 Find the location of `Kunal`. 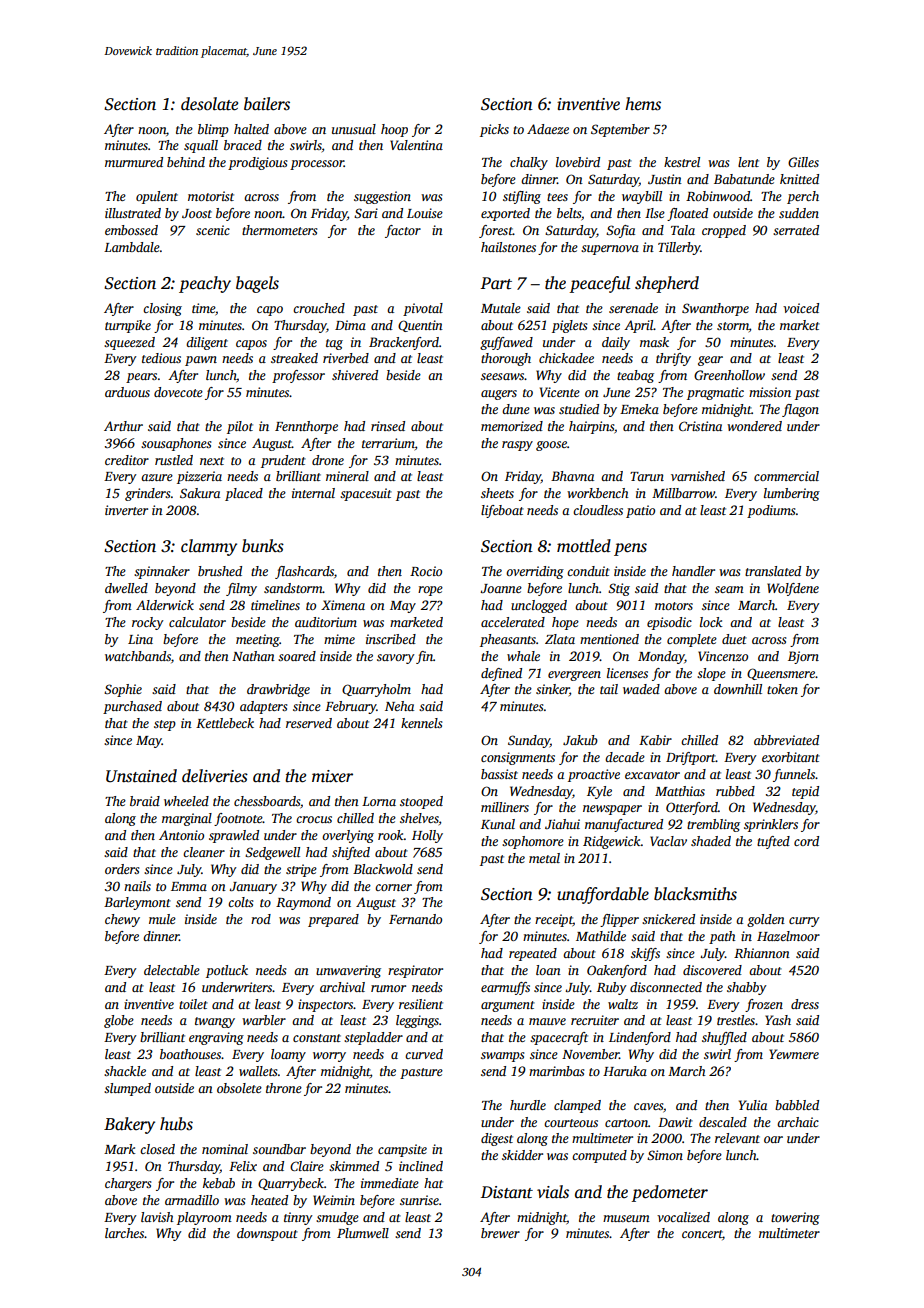

Kunal is located at coordinates (498, 824).
